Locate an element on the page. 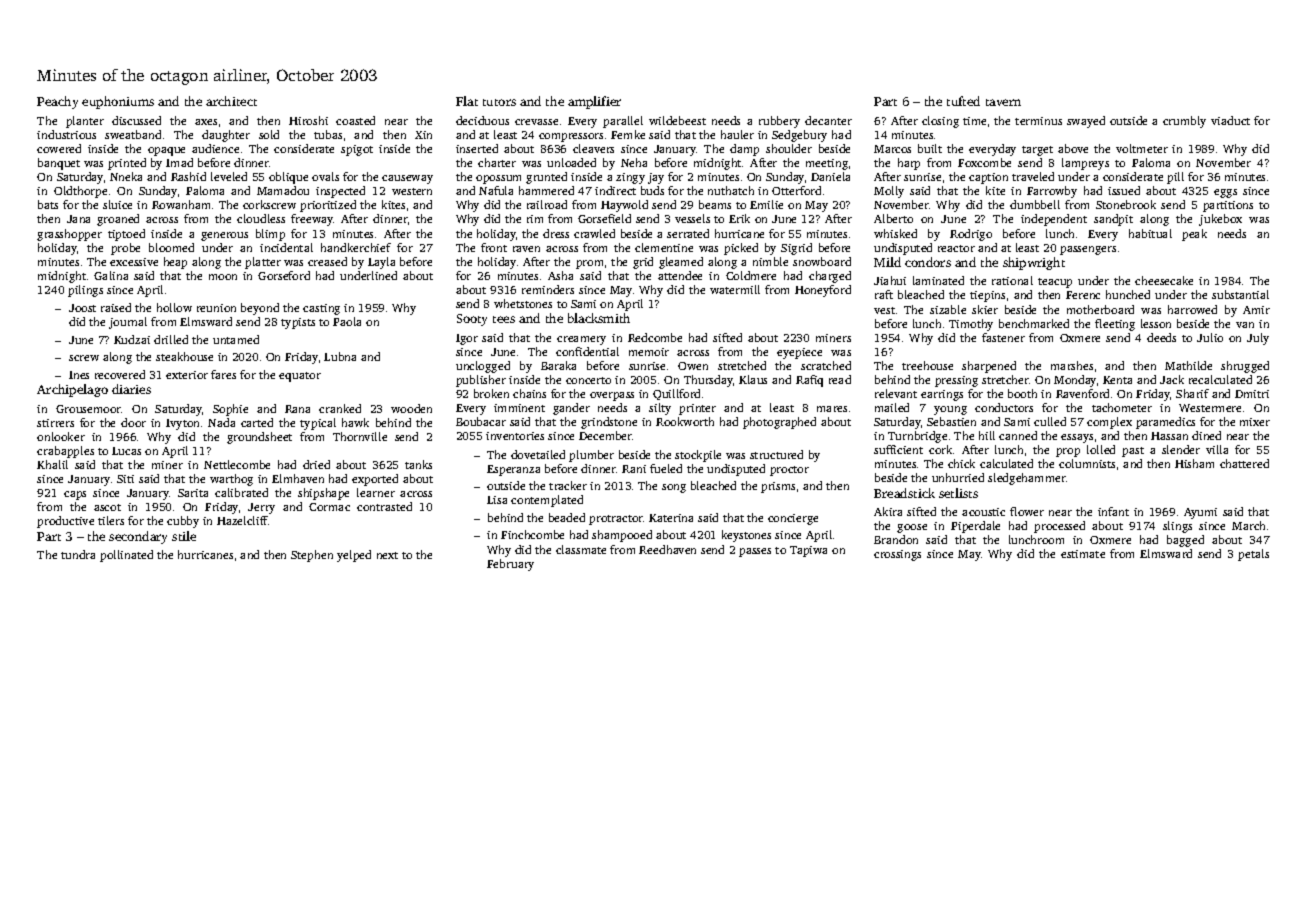 The height and width of the image is (924, 1308). inventories is located at coordinates (515, 436).
